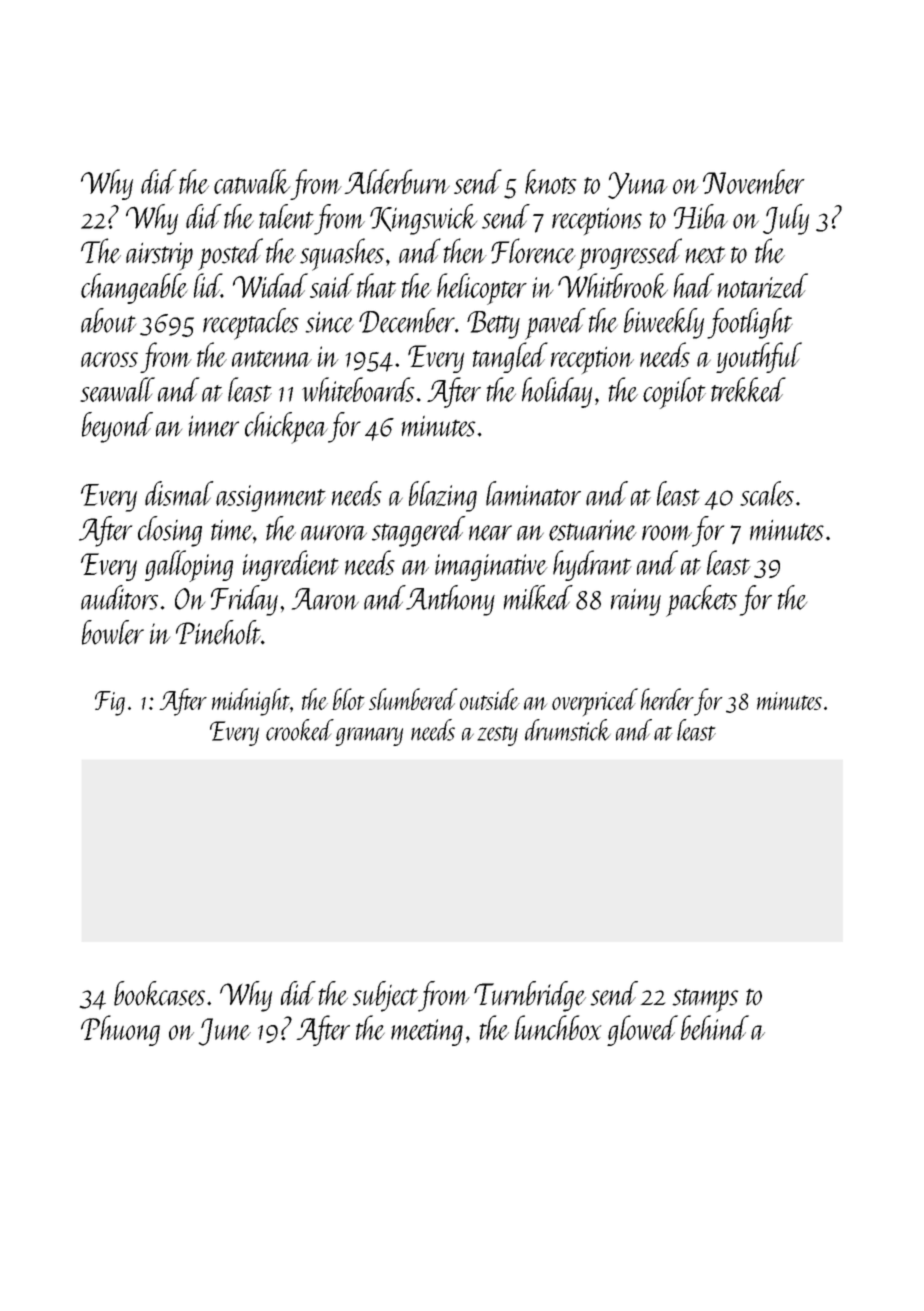  What do you see at coordinates (748, 389) in the page?
I see `trekked` at bounding box center [748, 389].
